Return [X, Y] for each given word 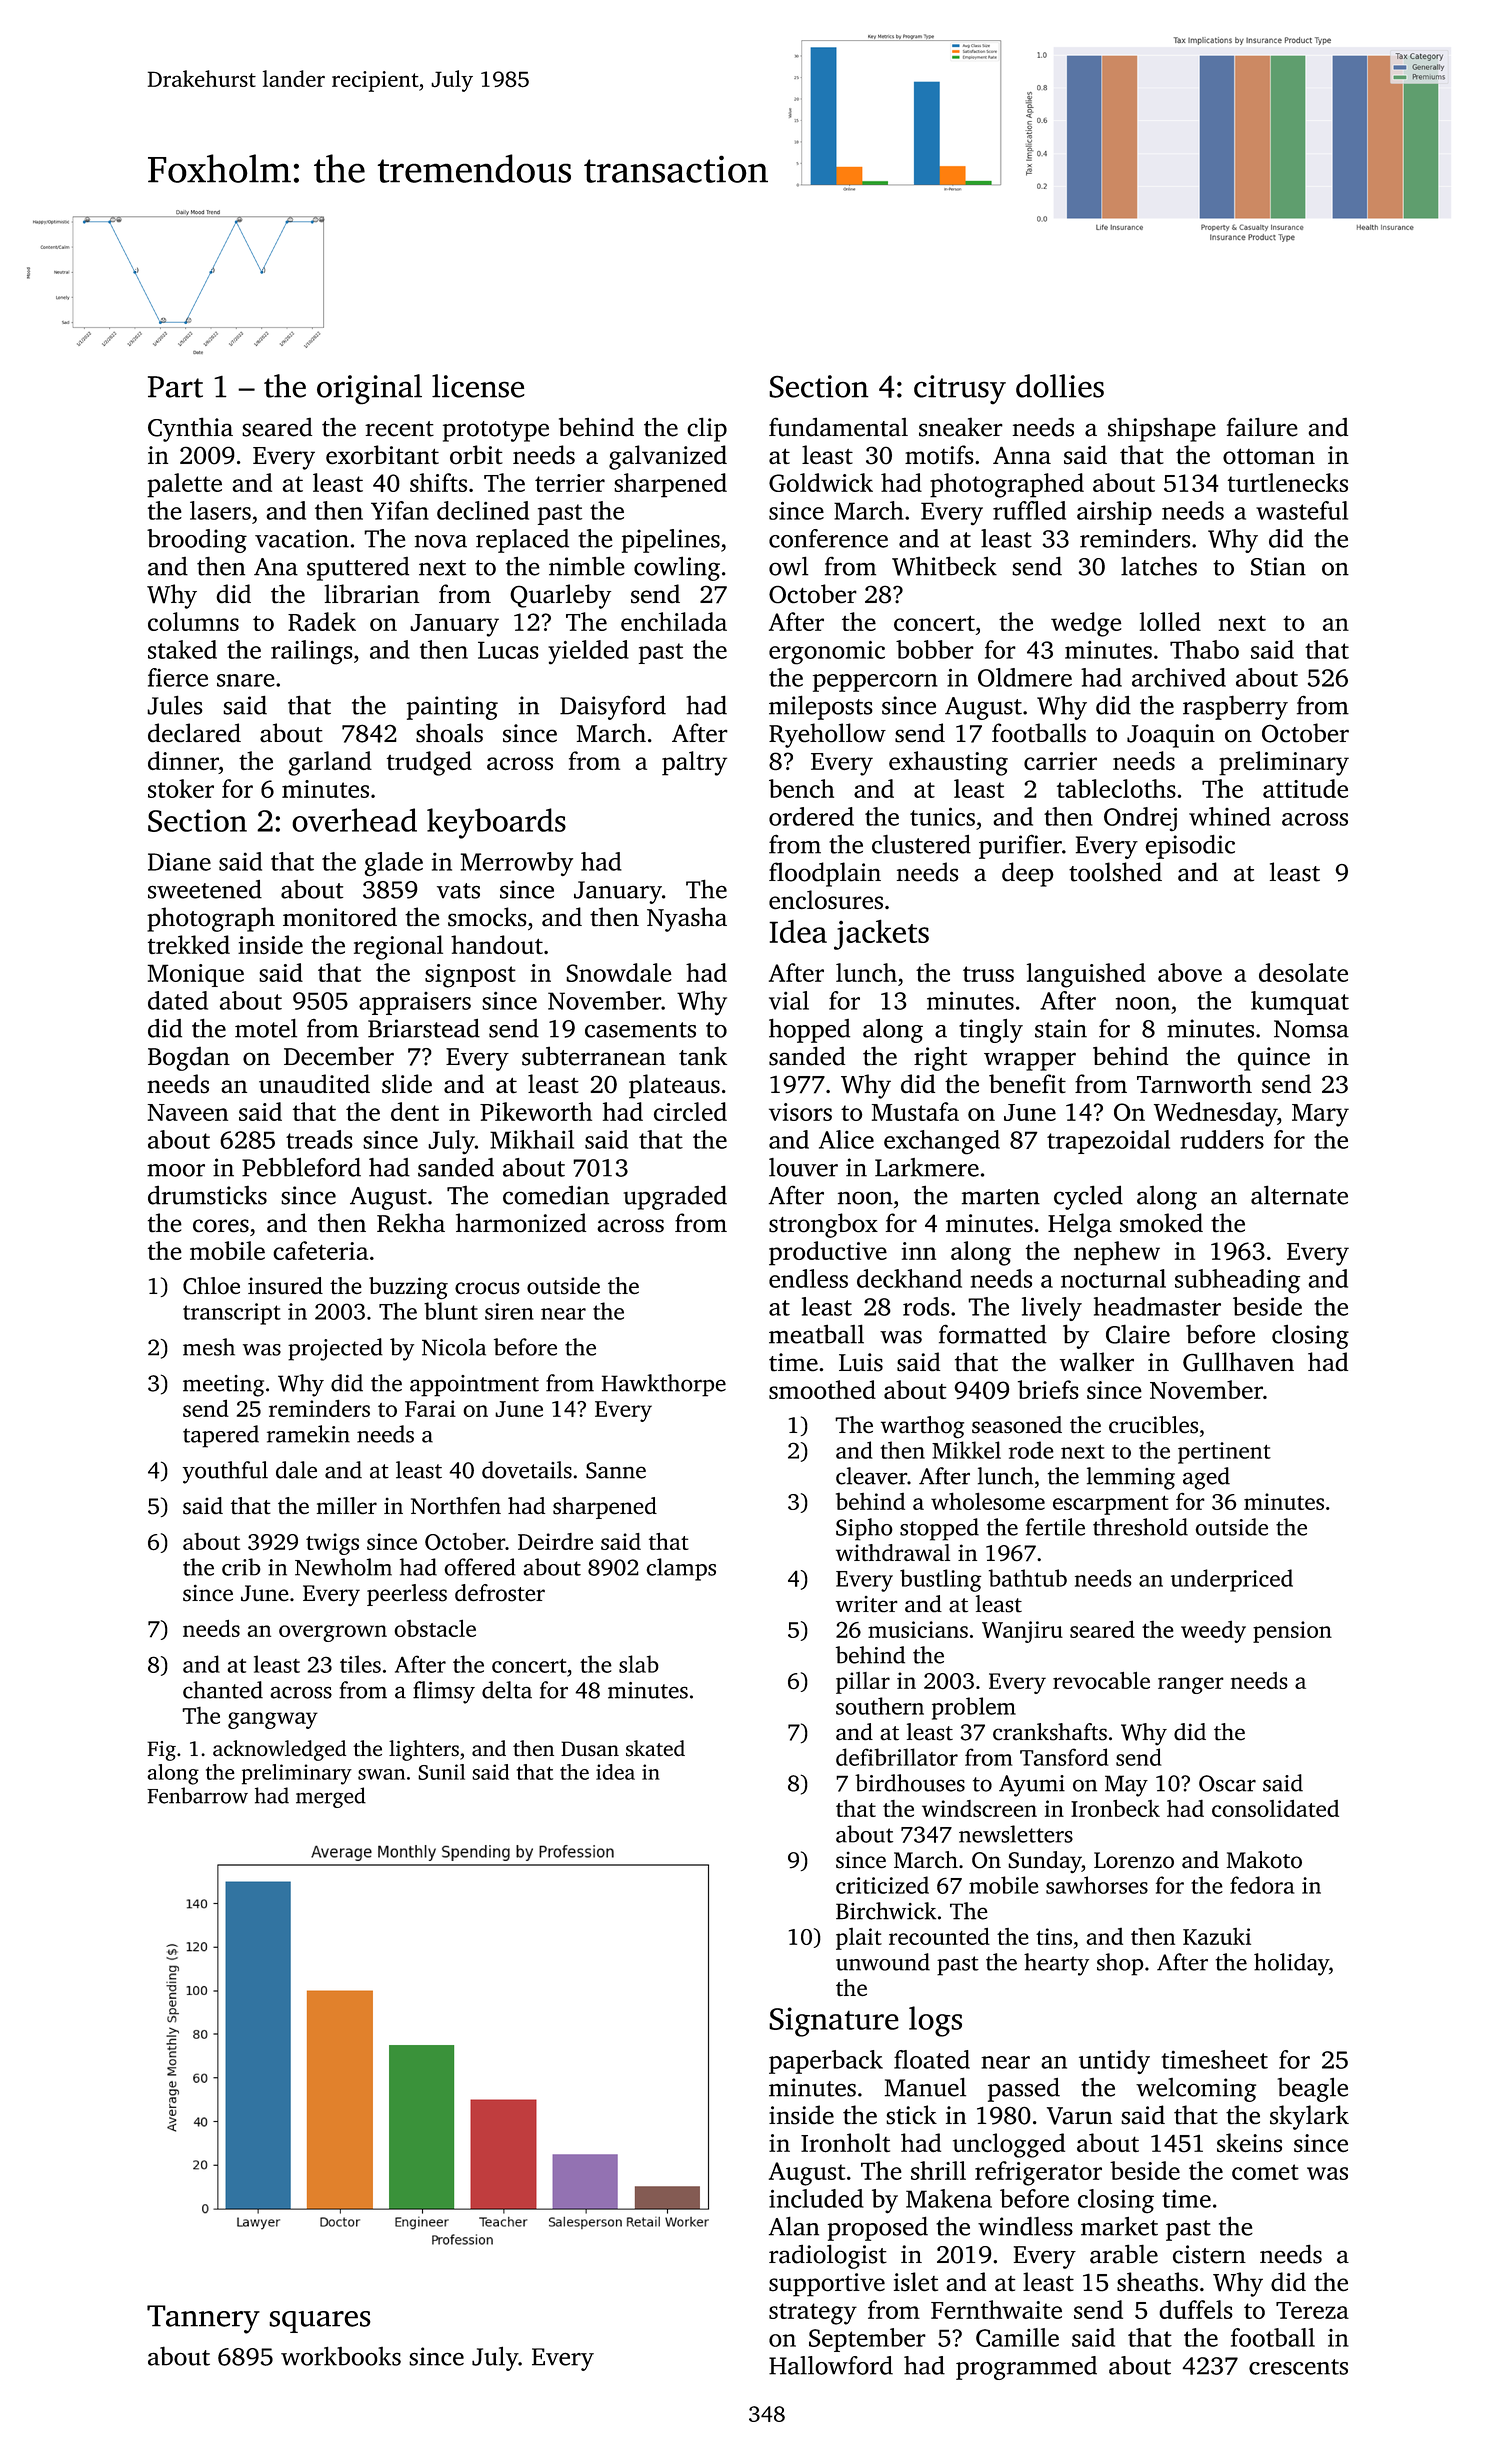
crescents [1298, 2367]
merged [331, 1797]
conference [828, 538]
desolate [1303, 972]
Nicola [454, 1347]
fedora [1262, 1885]
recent [399, 429]
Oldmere [1025, 677]
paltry [694, 763]
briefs [1048, 1389]
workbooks [341, 2356]
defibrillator [897, 1757]
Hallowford [831, 2365]
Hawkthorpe [664, 1385]
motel [266, 1028]
